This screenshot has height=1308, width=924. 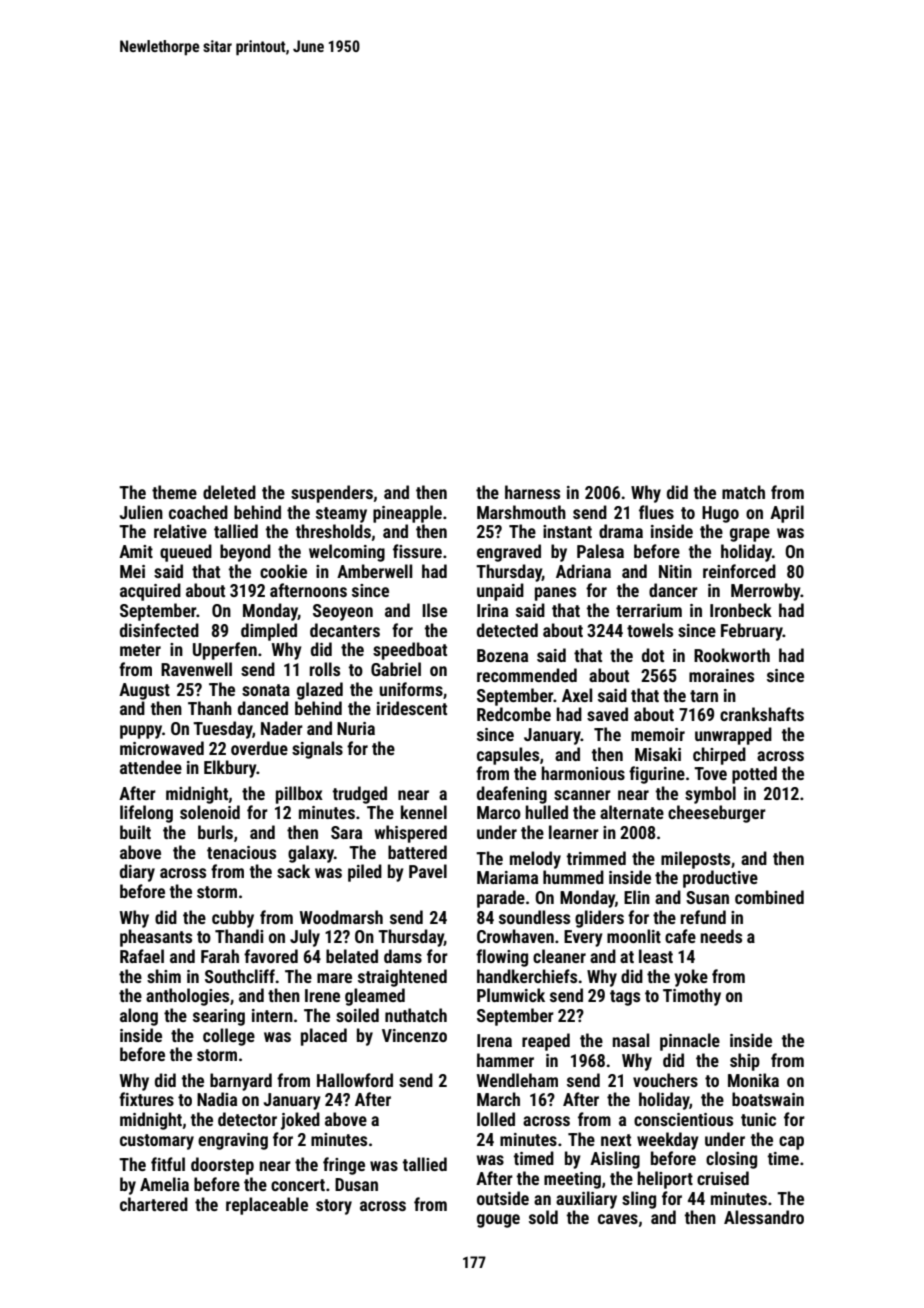 I want to click on April, so click(x=787, y=514).
